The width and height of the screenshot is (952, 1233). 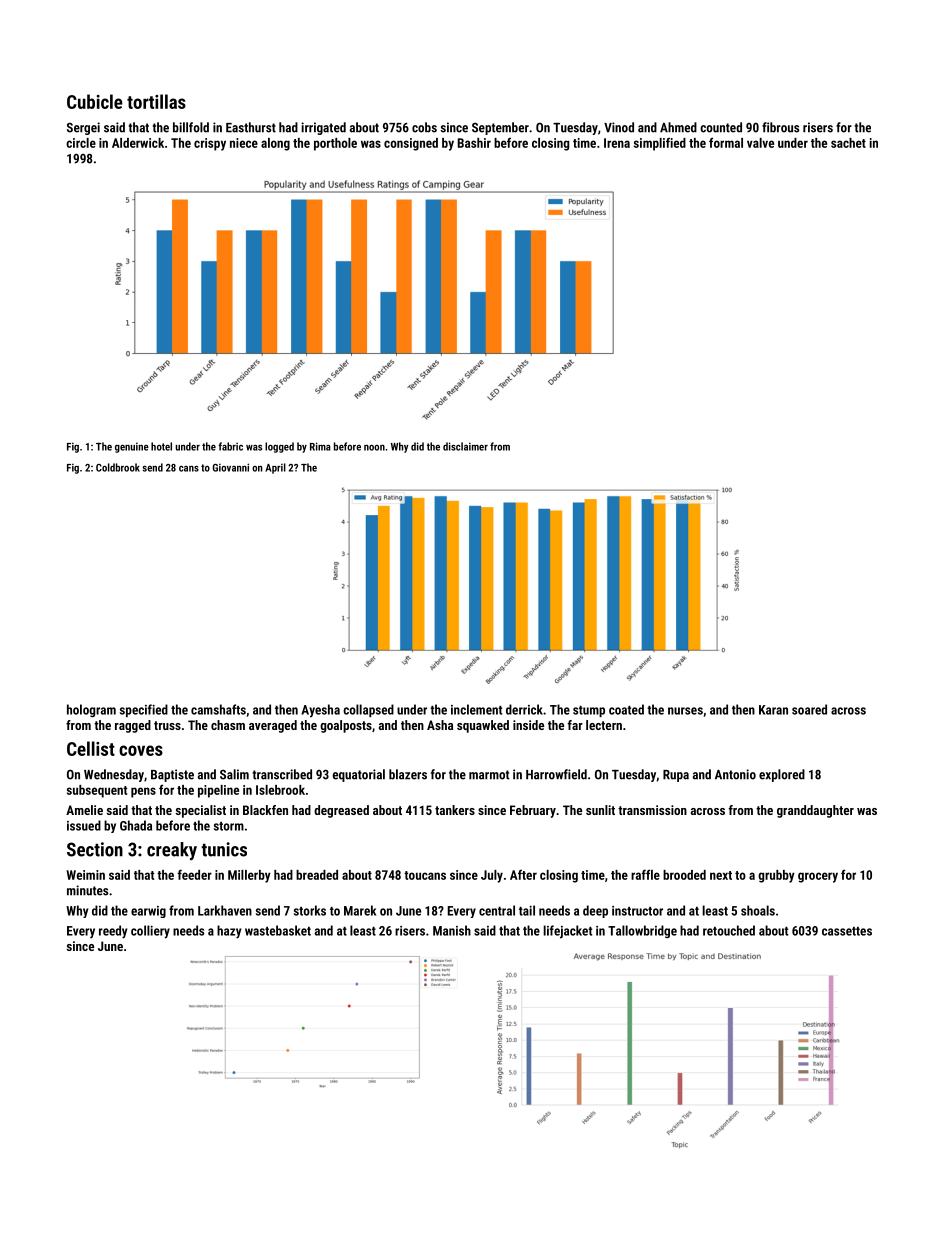 I want to click on circle, so click(x=81, y=143).
